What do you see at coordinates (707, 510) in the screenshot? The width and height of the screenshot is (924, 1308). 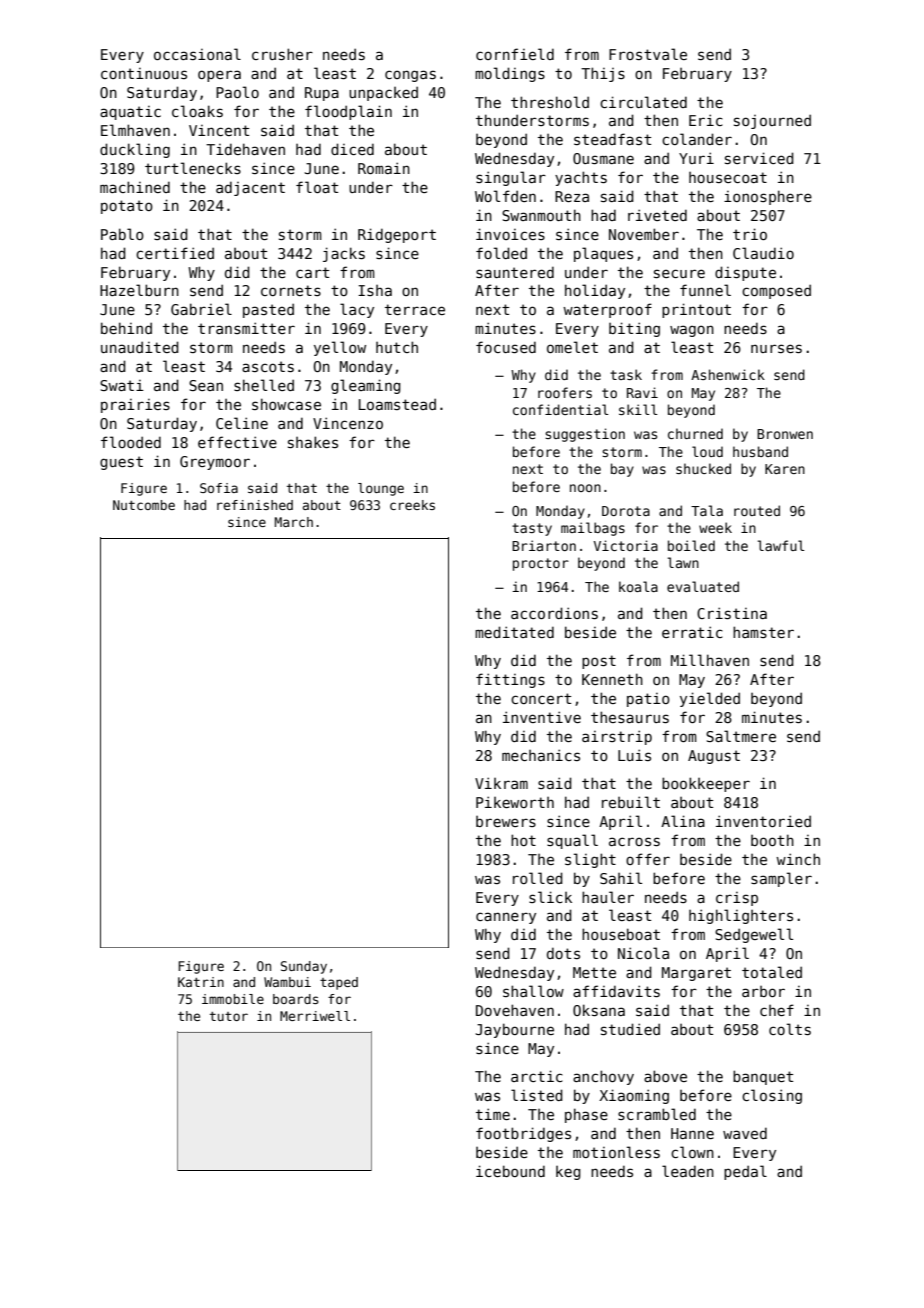 I see `Tala` at bounding box center [707, 510].
